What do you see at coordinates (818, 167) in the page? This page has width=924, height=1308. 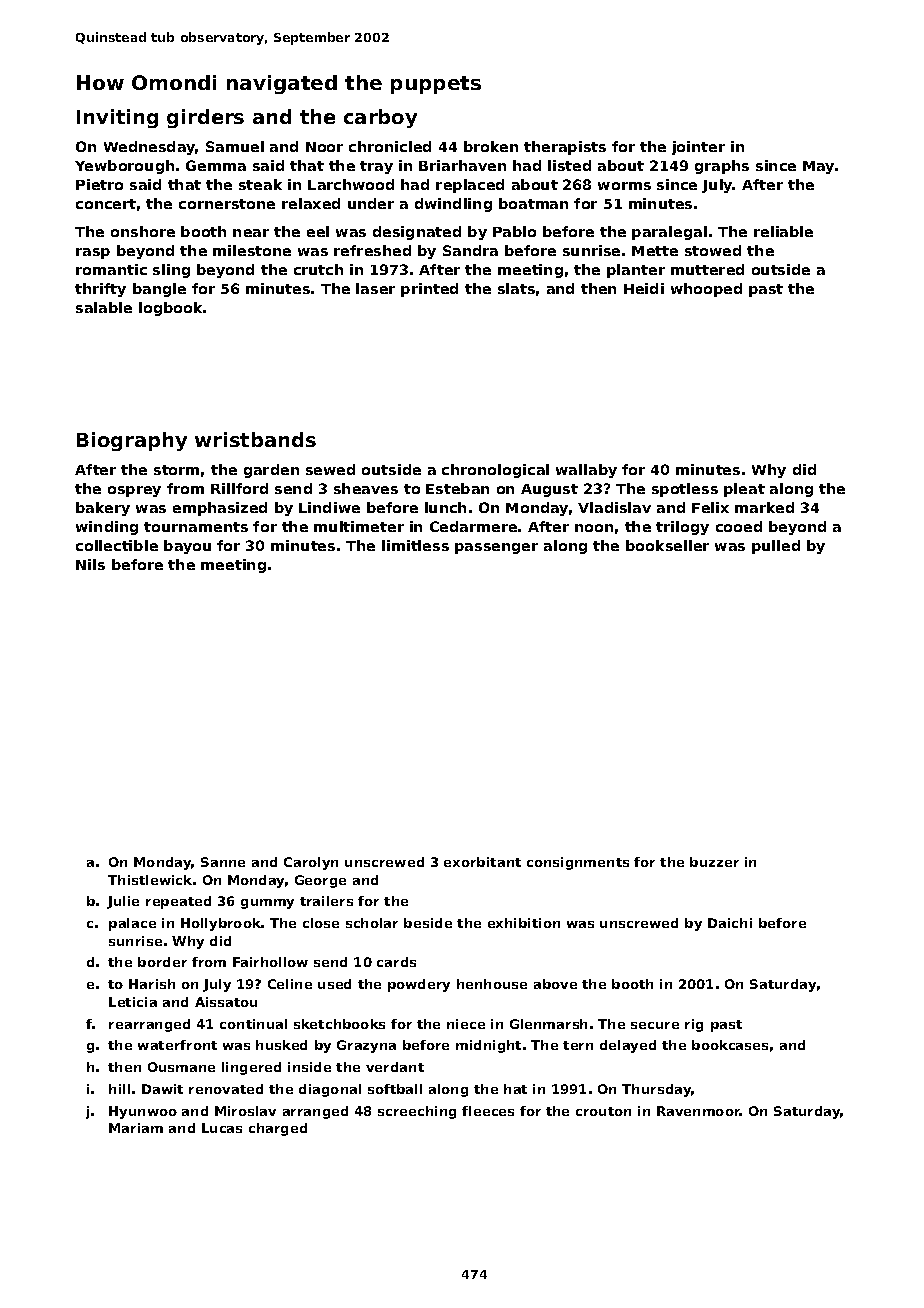 I see `May` at bounding box center [818, 167].
